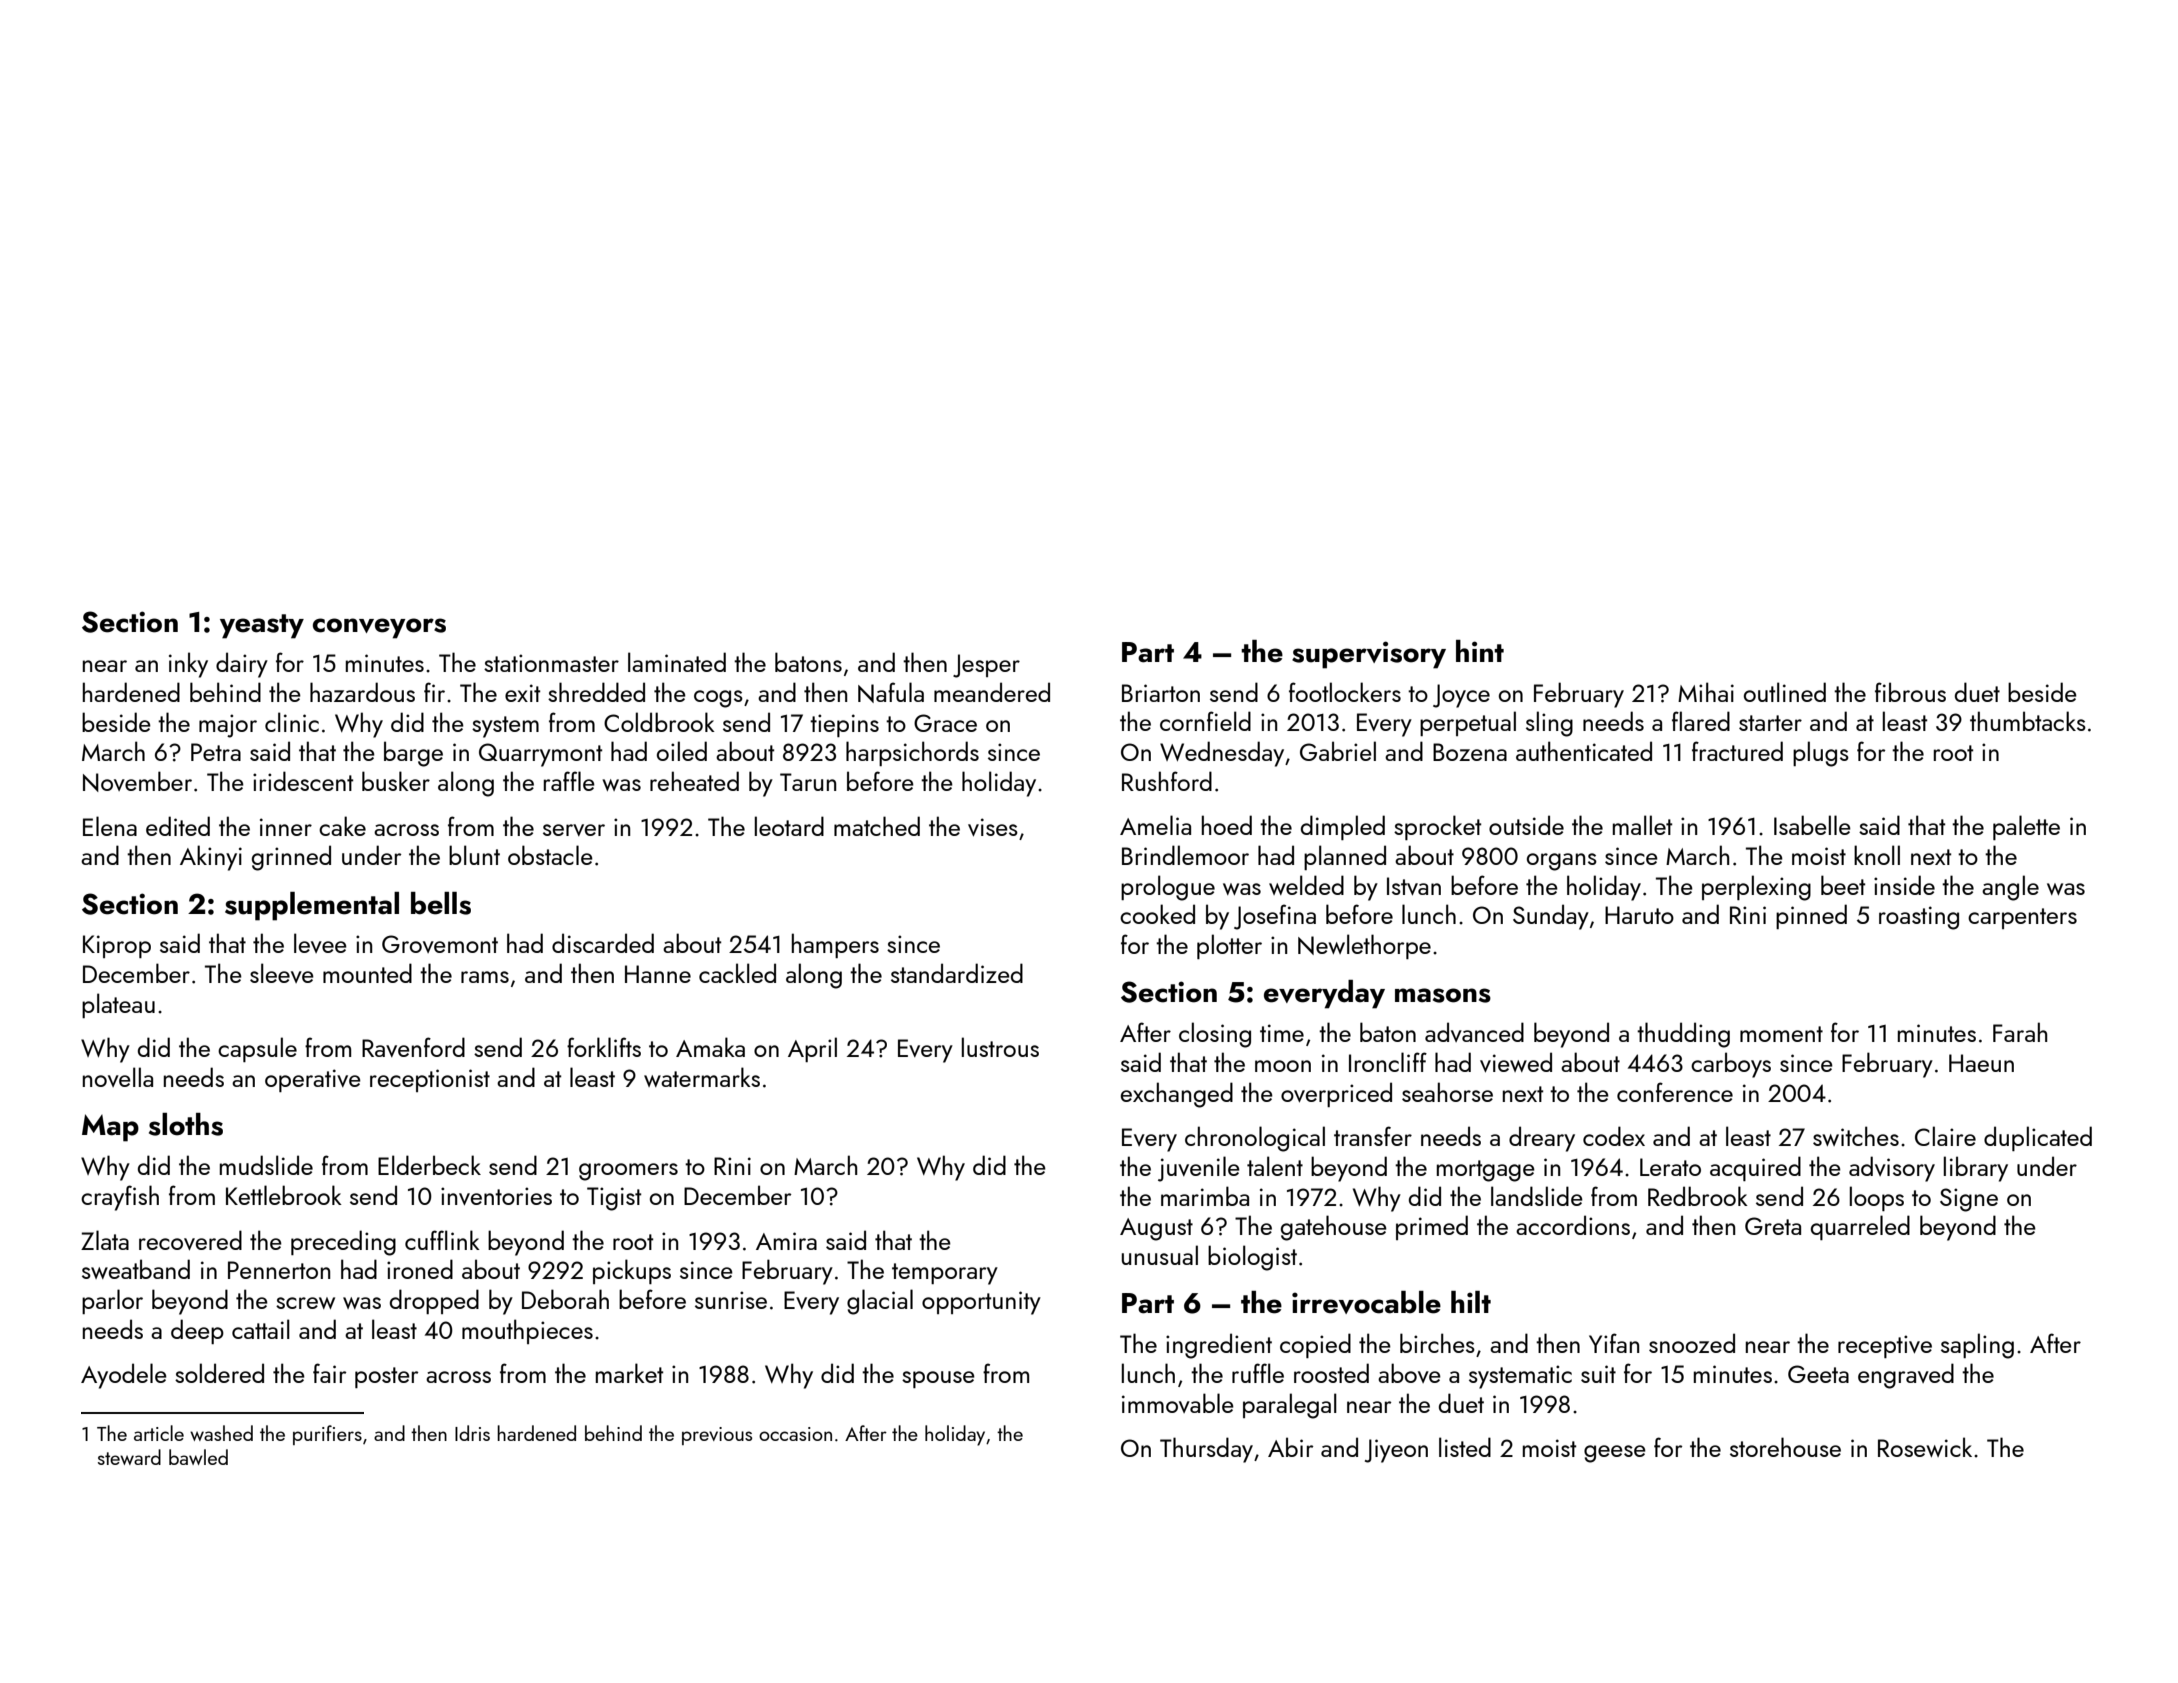  Describe the element at coordinates (1366, 1302) in the screenshot. I see `irrevocable` at that location.
